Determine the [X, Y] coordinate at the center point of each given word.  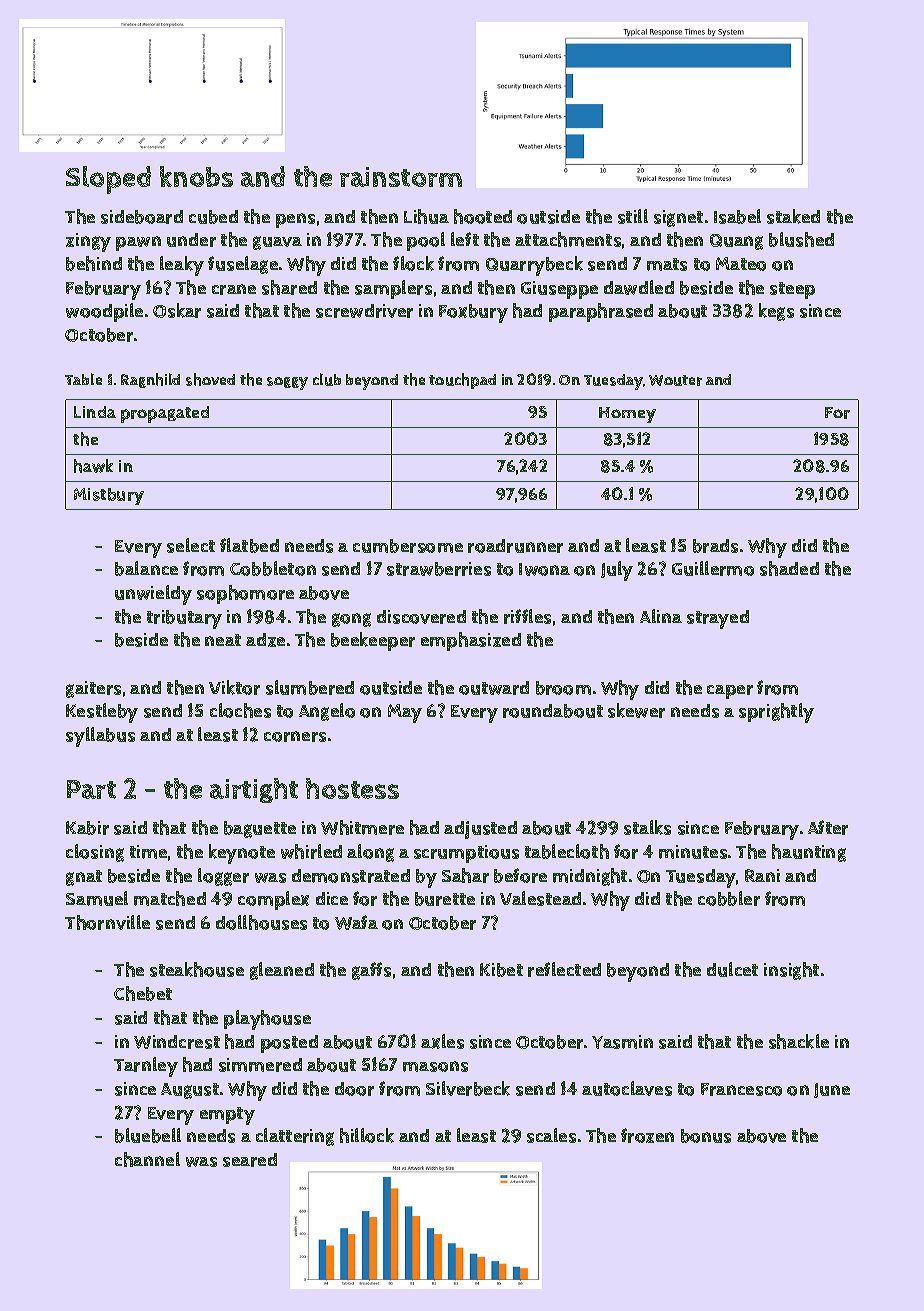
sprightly [776, 713]
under [191, 240]
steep [792, 290]
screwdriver [364, 311]
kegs [776, 312]
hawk [93, 466]
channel [147, 1159]
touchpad [462, 381]
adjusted [480, 830]
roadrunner [515, 546]
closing [95, 853]
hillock [367, 1135]
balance [146, 568]
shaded [789, 568]
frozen [647, 1135]
